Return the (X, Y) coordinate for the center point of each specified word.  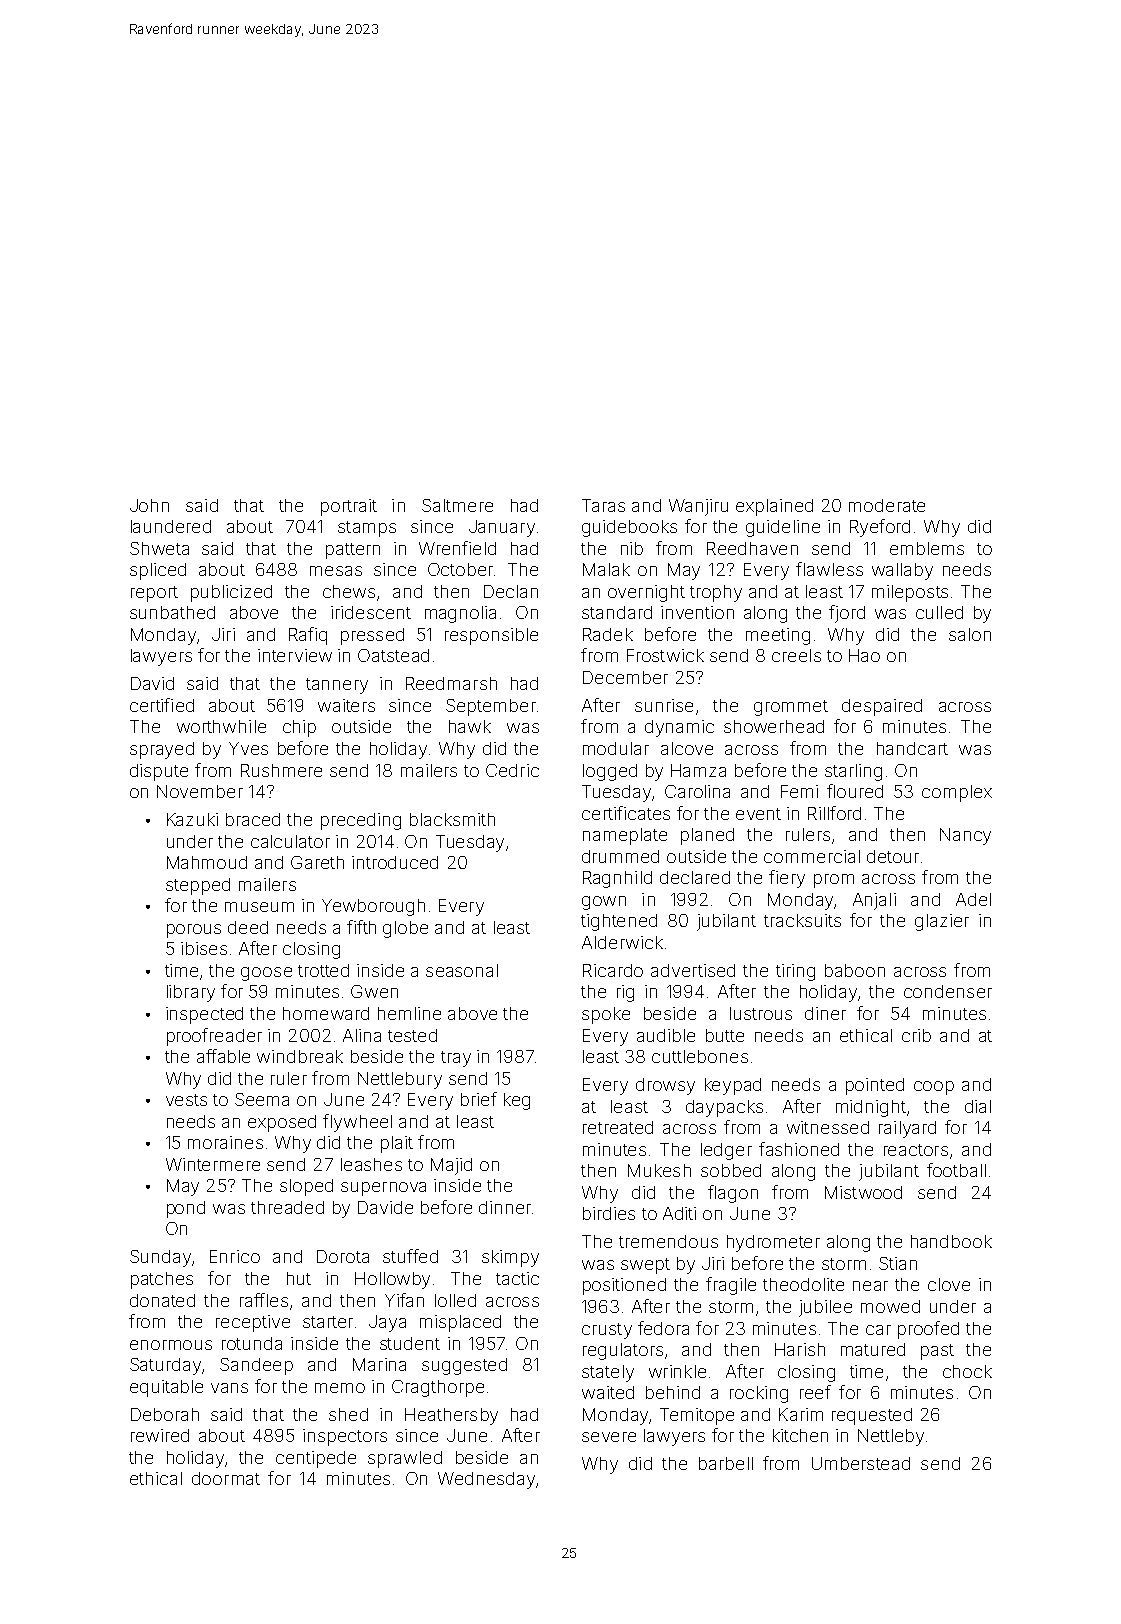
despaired (882, 707)
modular (616, 748)
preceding (361, 821)
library (191, 993)
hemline (409, 1013)
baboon (855, 970)
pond (186, 1209)
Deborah (165, 1414)
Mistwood (863, 1192)
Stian (898, 1263)
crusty (607, 1331)
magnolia (460, 614)
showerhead (774, 726)
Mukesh (659, 1170)
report (154, 594)
